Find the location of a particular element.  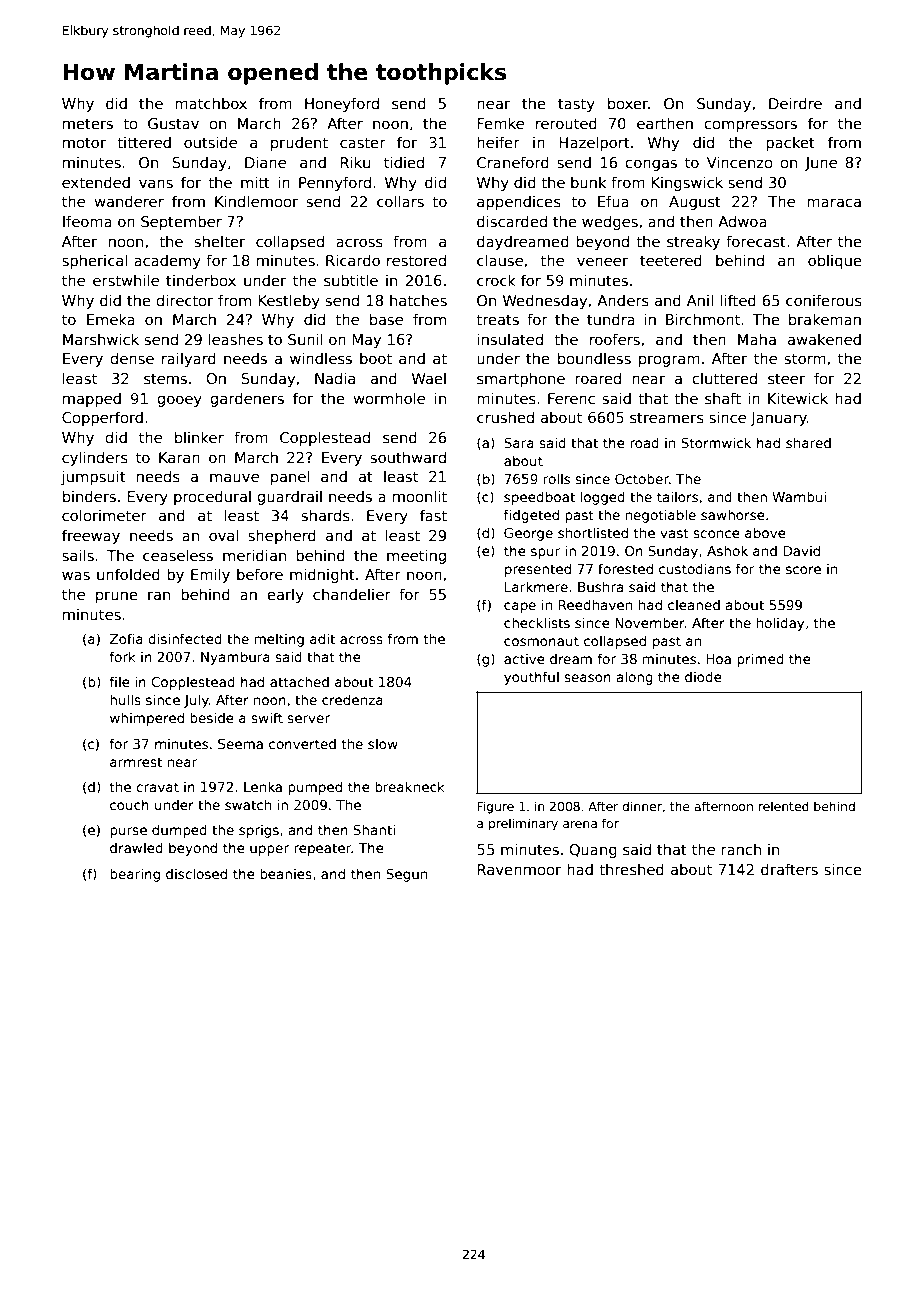

motor is located at coordinates (84, 142).
